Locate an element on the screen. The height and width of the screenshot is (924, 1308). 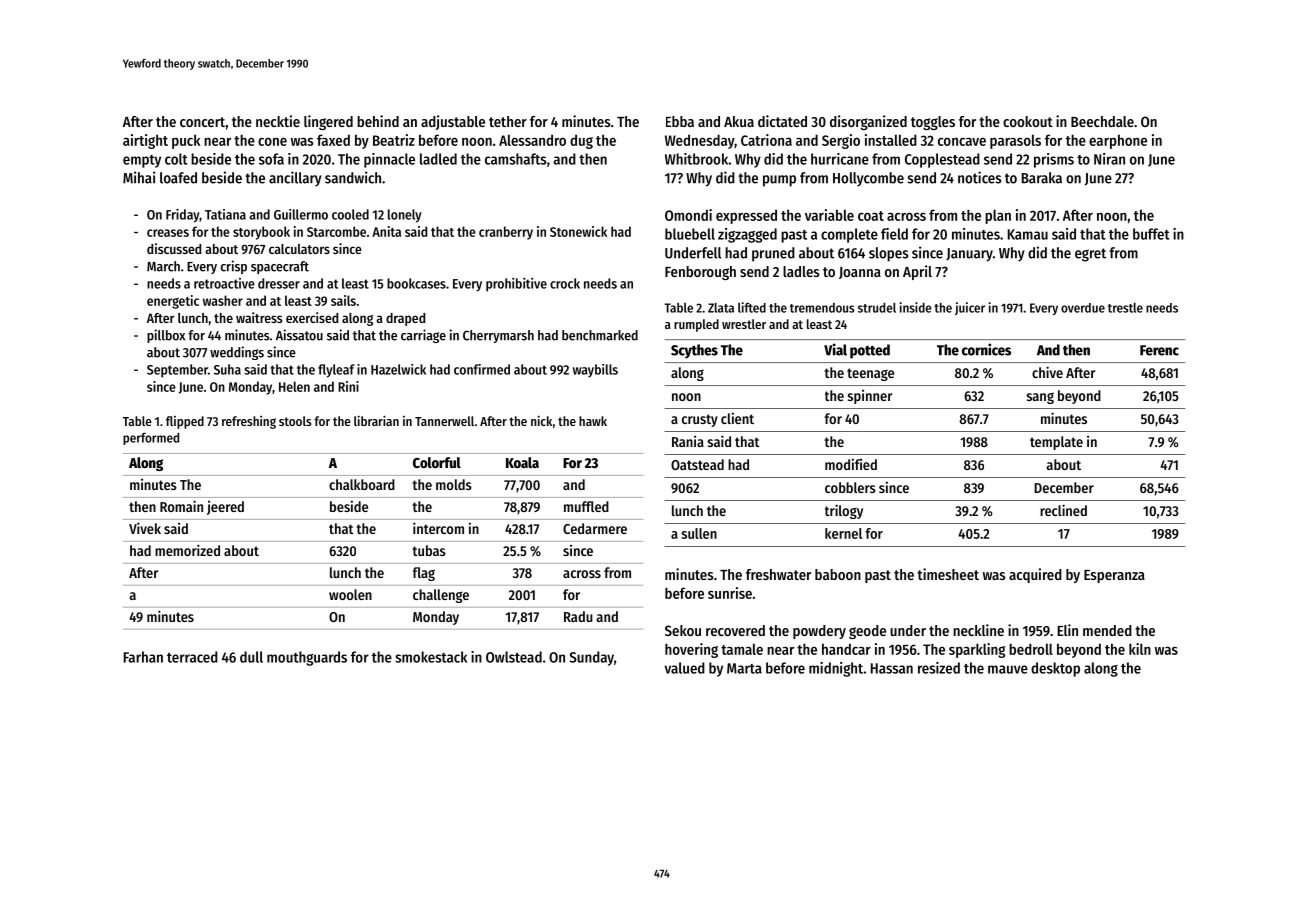
tether is located at coordinates (508, 121).
